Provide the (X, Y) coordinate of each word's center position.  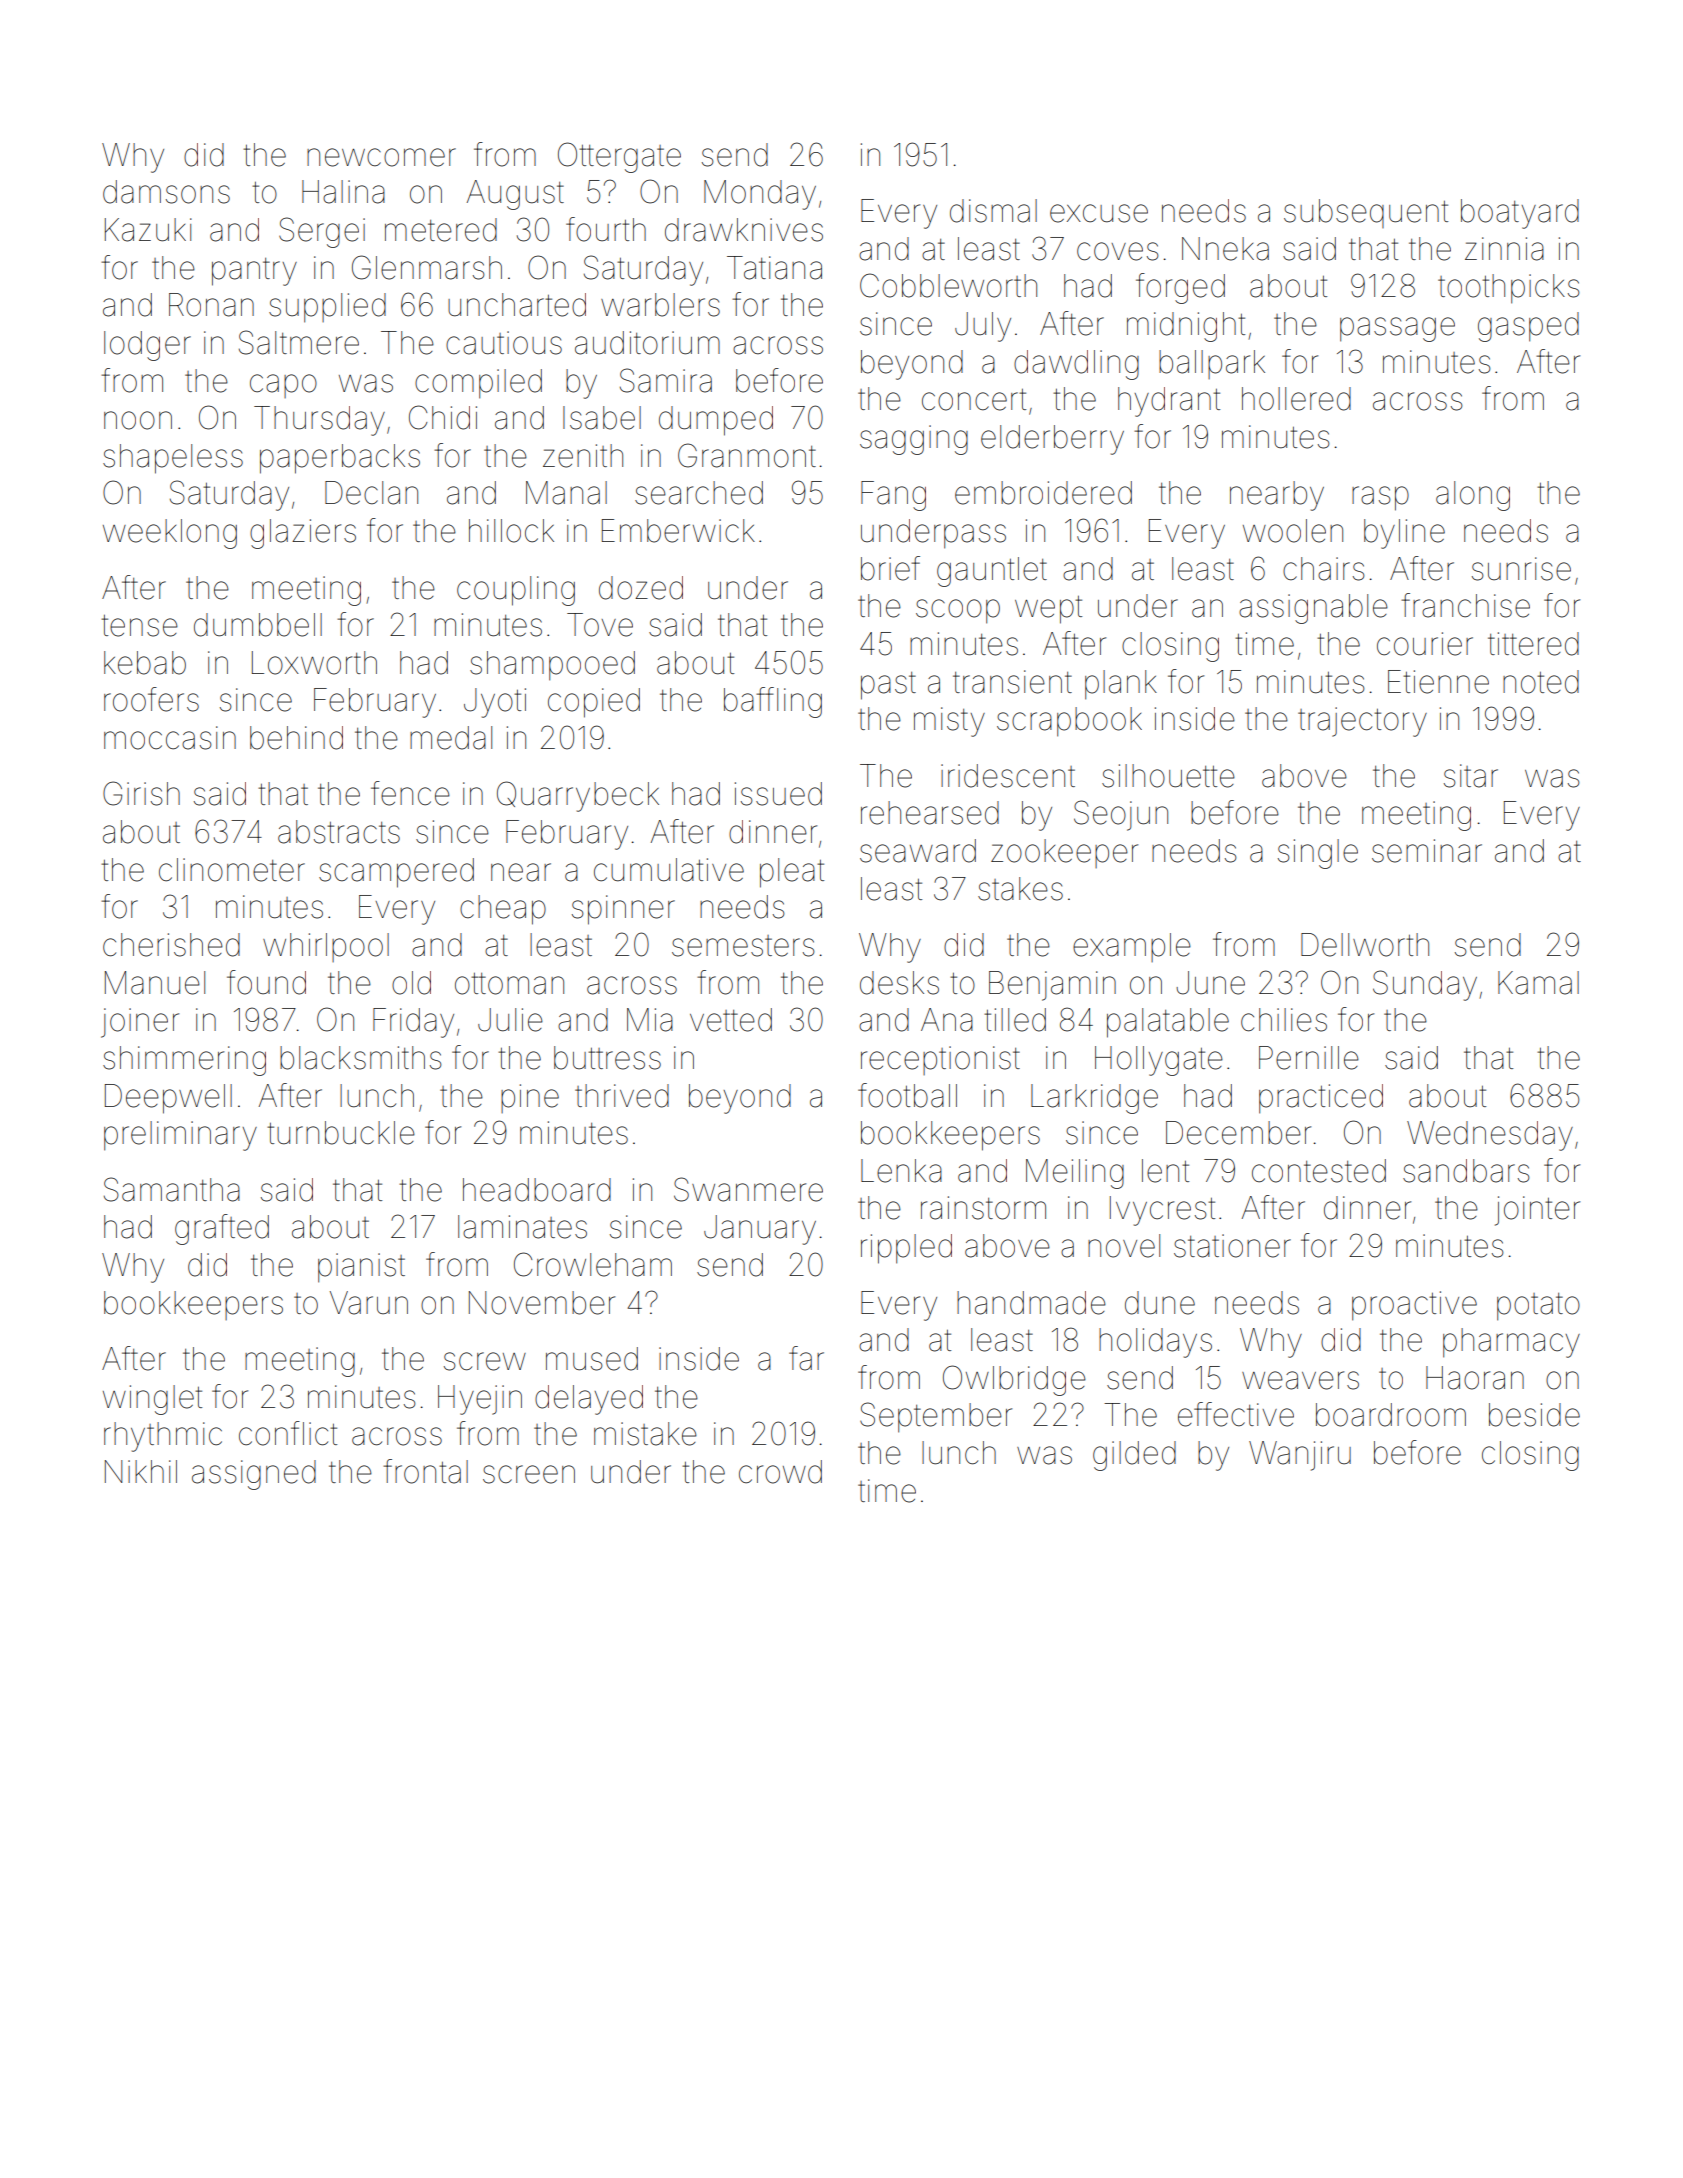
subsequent (1366, 213)
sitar (1471, 776)
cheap (503, 910)
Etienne (1438, 682)
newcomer (381, 157)
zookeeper (1064, 853)
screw (485, 1361)
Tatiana (774, 268)
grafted (222, 1229)
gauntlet (992, 572)
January (760, 1230)
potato (1538, 1307)
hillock (511, 531)
